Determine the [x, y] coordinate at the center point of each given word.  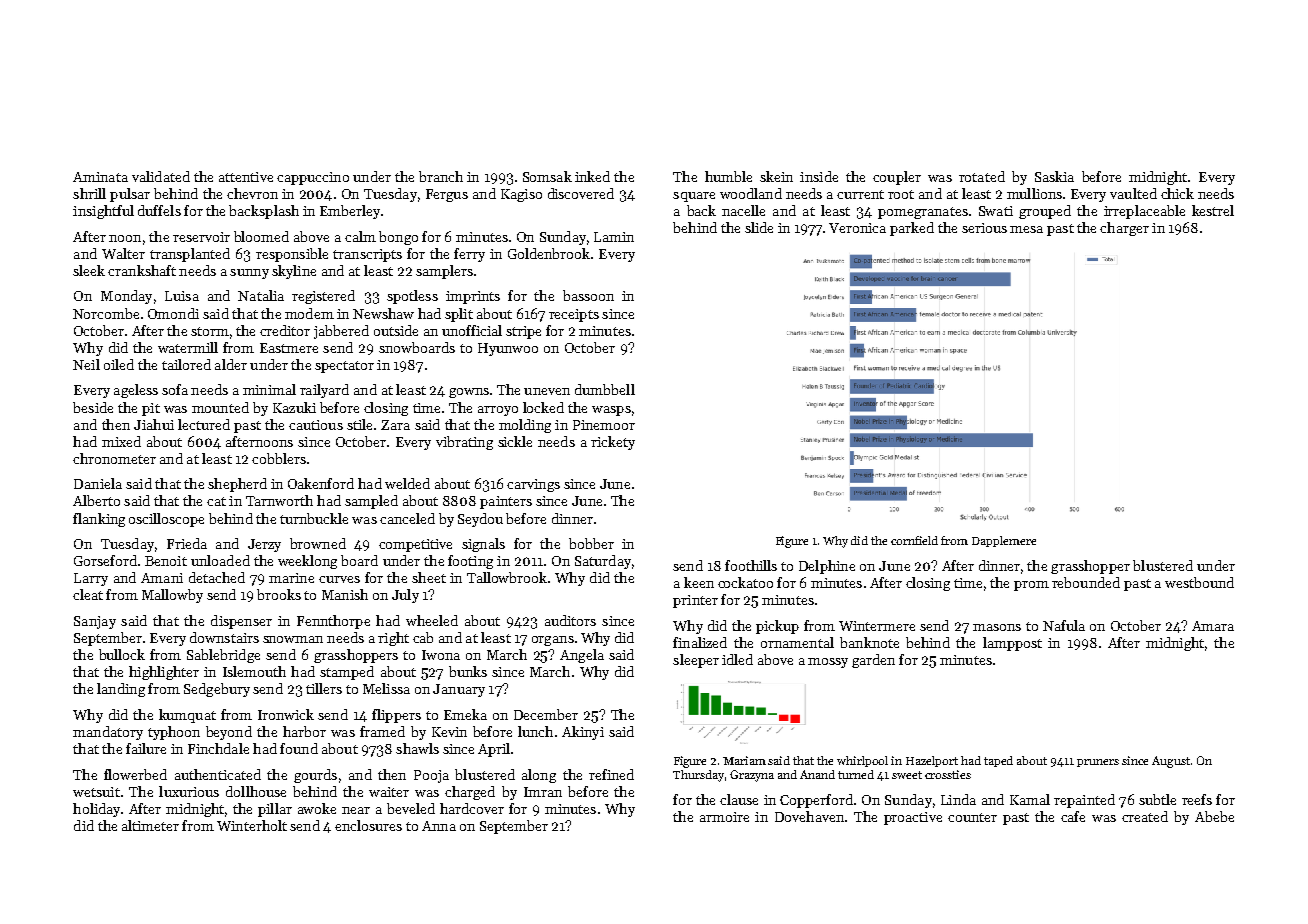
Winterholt [252, 825]
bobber [591, 543]
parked [912, 229]
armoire [724, 817]
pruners [1098, 763]
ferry [469, 255]
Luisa [182, 296]
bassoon [588, 295]
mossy [828, 663]
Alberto [96, 500]
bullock [122, 654]
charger [1124, 229]
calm [360, 236]
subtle [1157, 799]
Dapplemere [1004, 541]
